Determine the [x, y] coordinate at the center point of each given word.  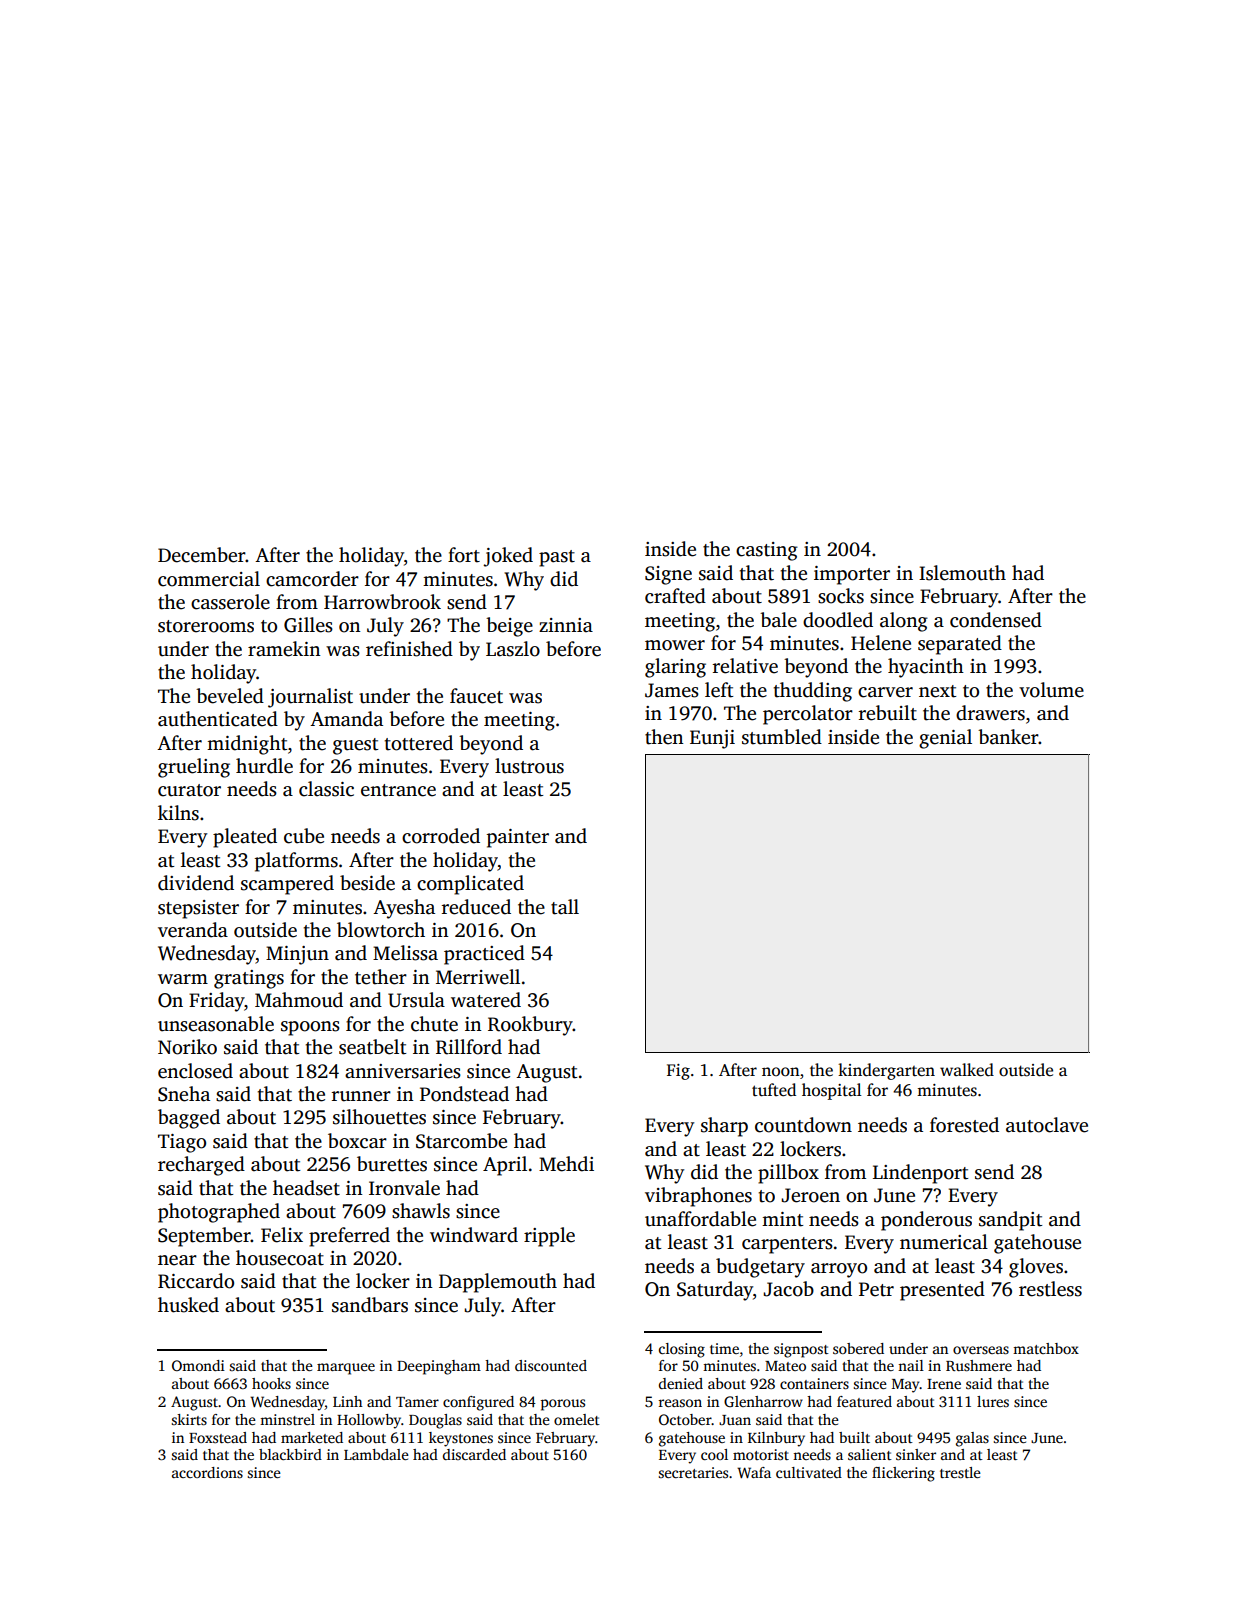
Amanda [346, 719]
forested [964, 1125]
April [505, 1166]
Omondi [198, 1365]
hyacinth [926, 668]
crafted [675, 596]
